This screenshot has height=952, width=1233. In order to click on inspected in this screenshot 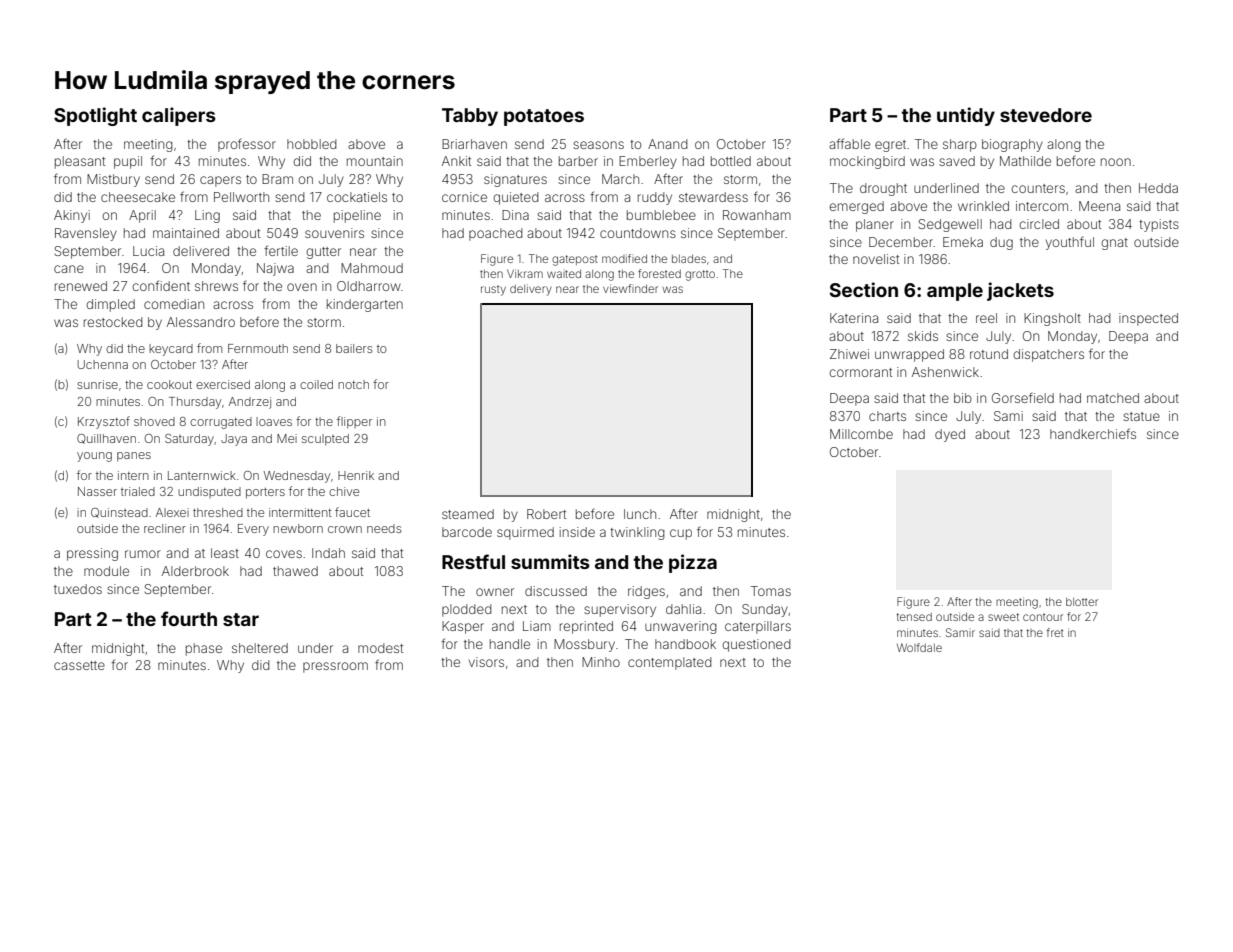, I will do `click(1148, 319)`.
